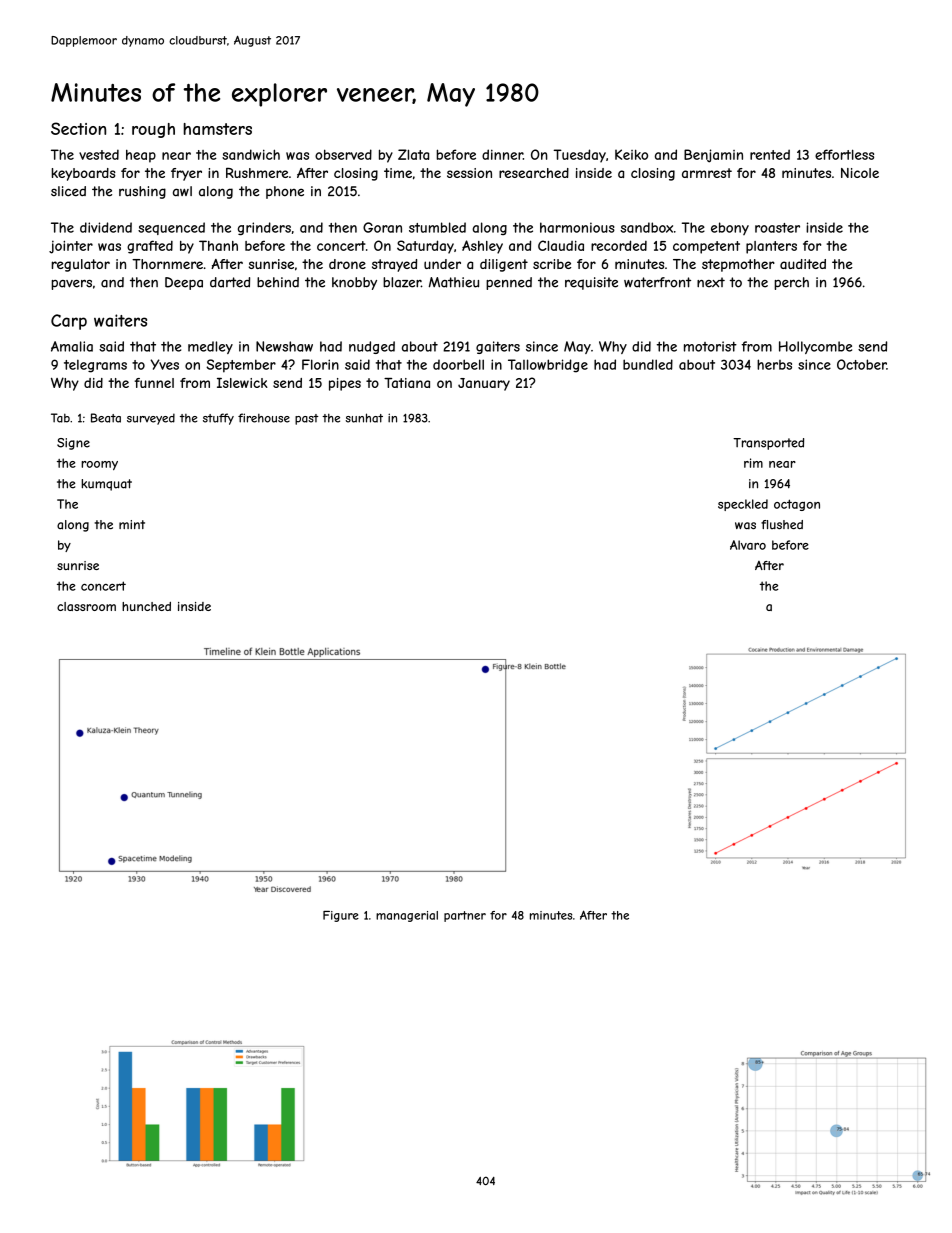 The image size is (952, 1233). I want to click on Keiko, so click(631, 154).
